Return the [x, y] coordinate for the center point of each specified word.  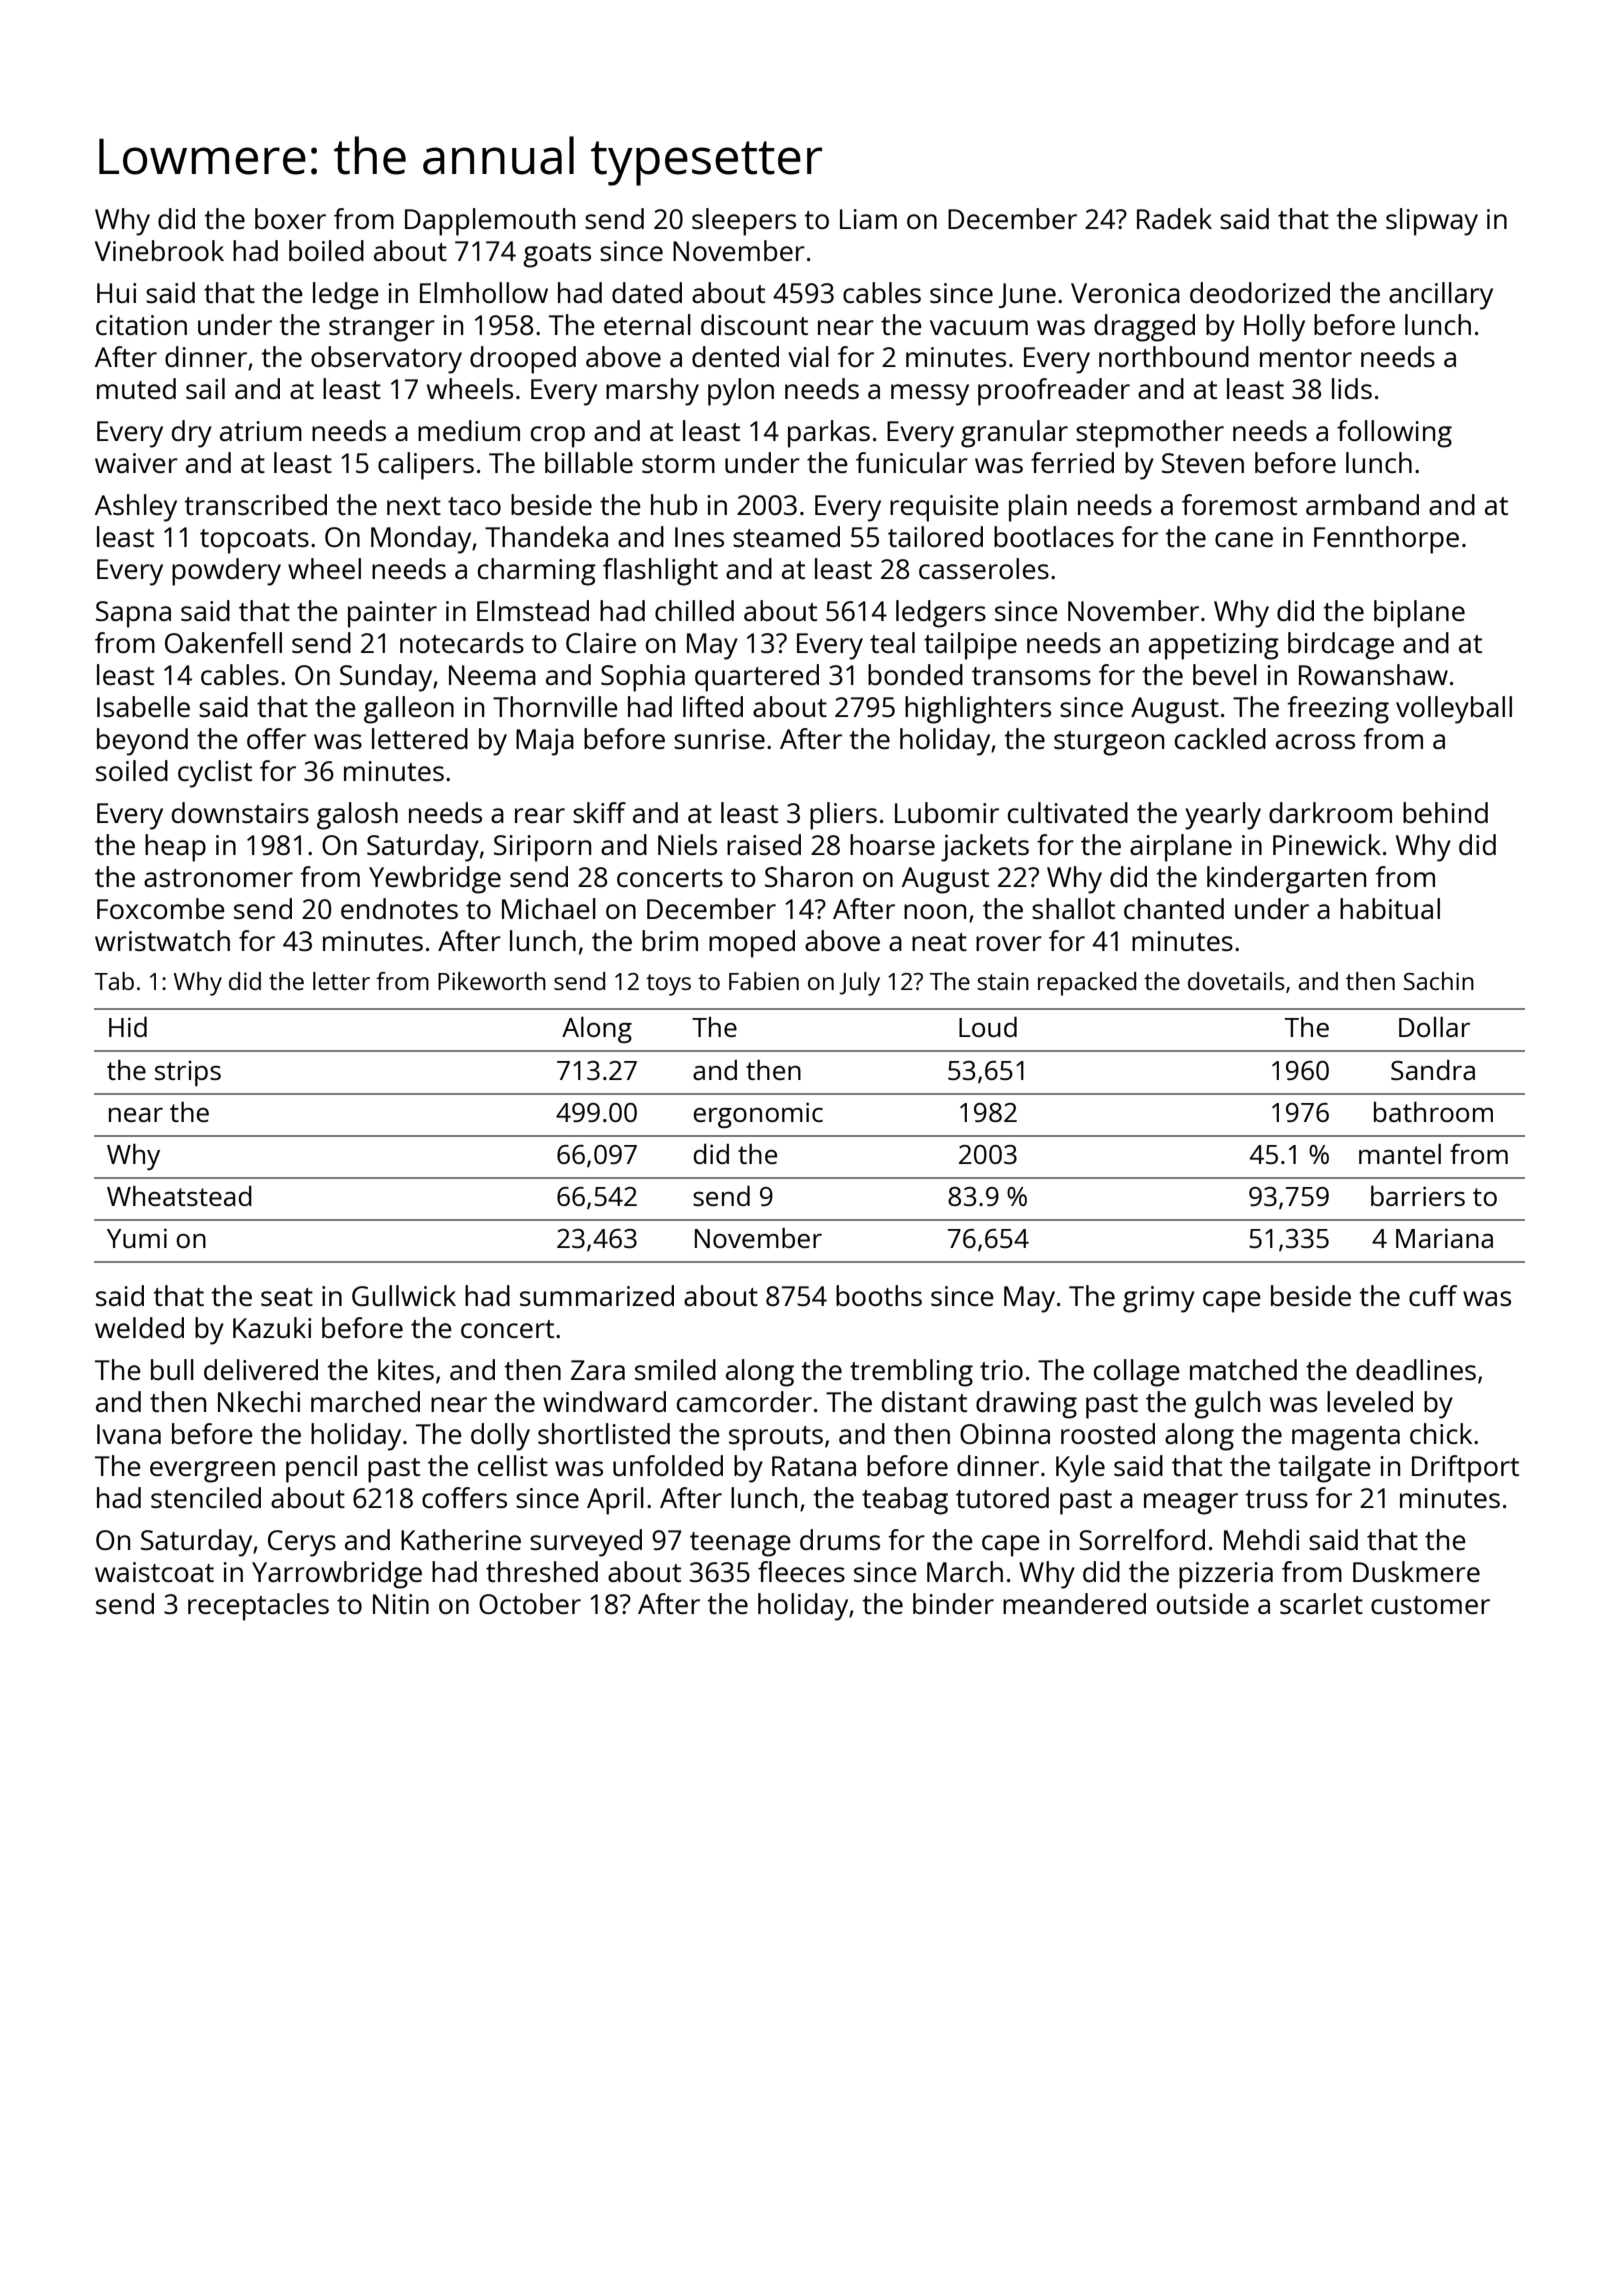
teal [892, 642]
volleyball [1454, 710]
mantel [1400, 1154]
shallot [1073, 908]
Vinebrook [159, 250]
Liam [868, 219]
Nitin [401, 1604]
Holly [1274, 328]
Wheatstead [179, 1196]
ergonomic [758, 1115]
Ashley [136, 508]
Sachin [1439, 981]
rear [540, 815]
